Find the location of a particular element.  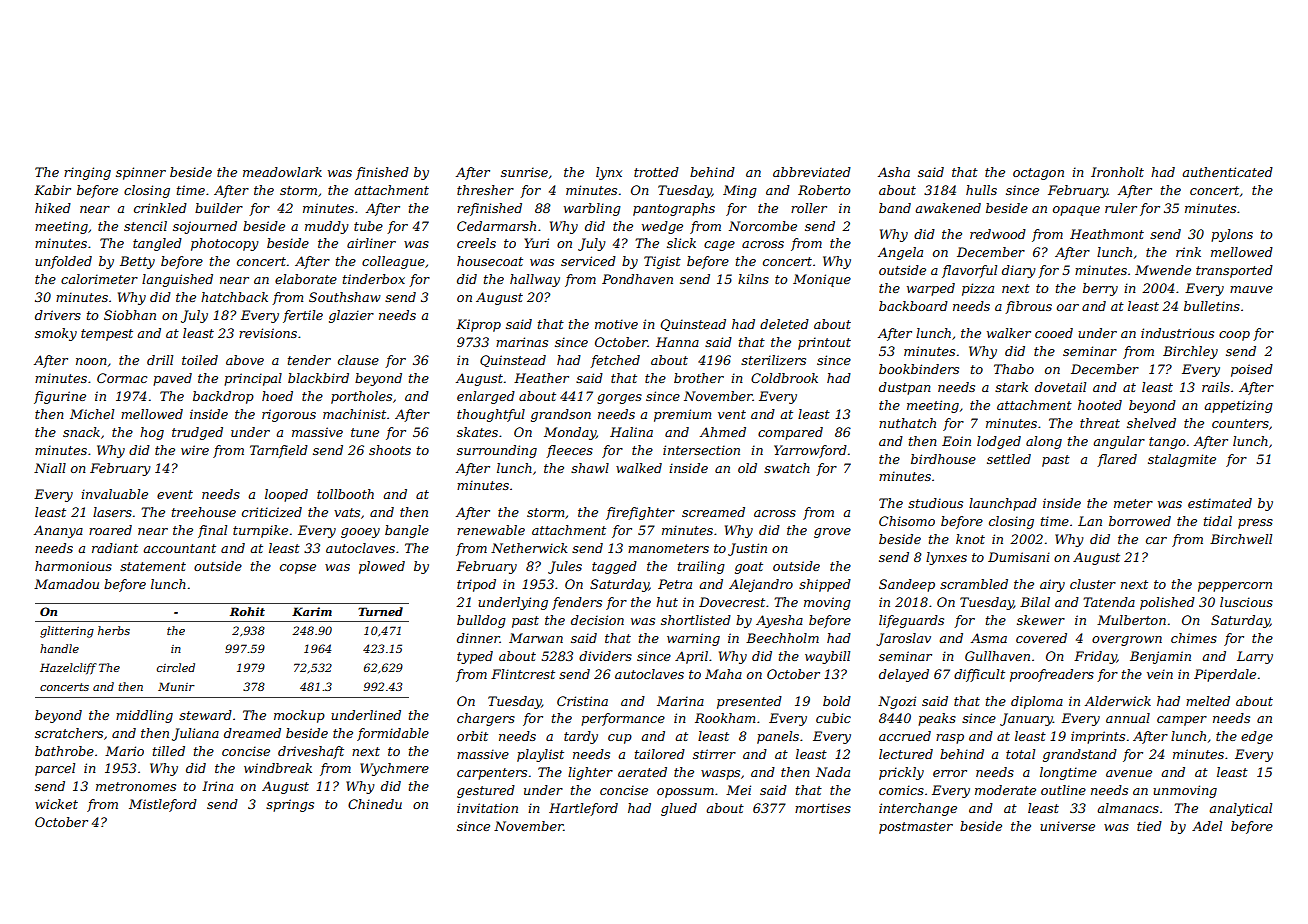

Birchwell is located at coordinates (1241, 539).
